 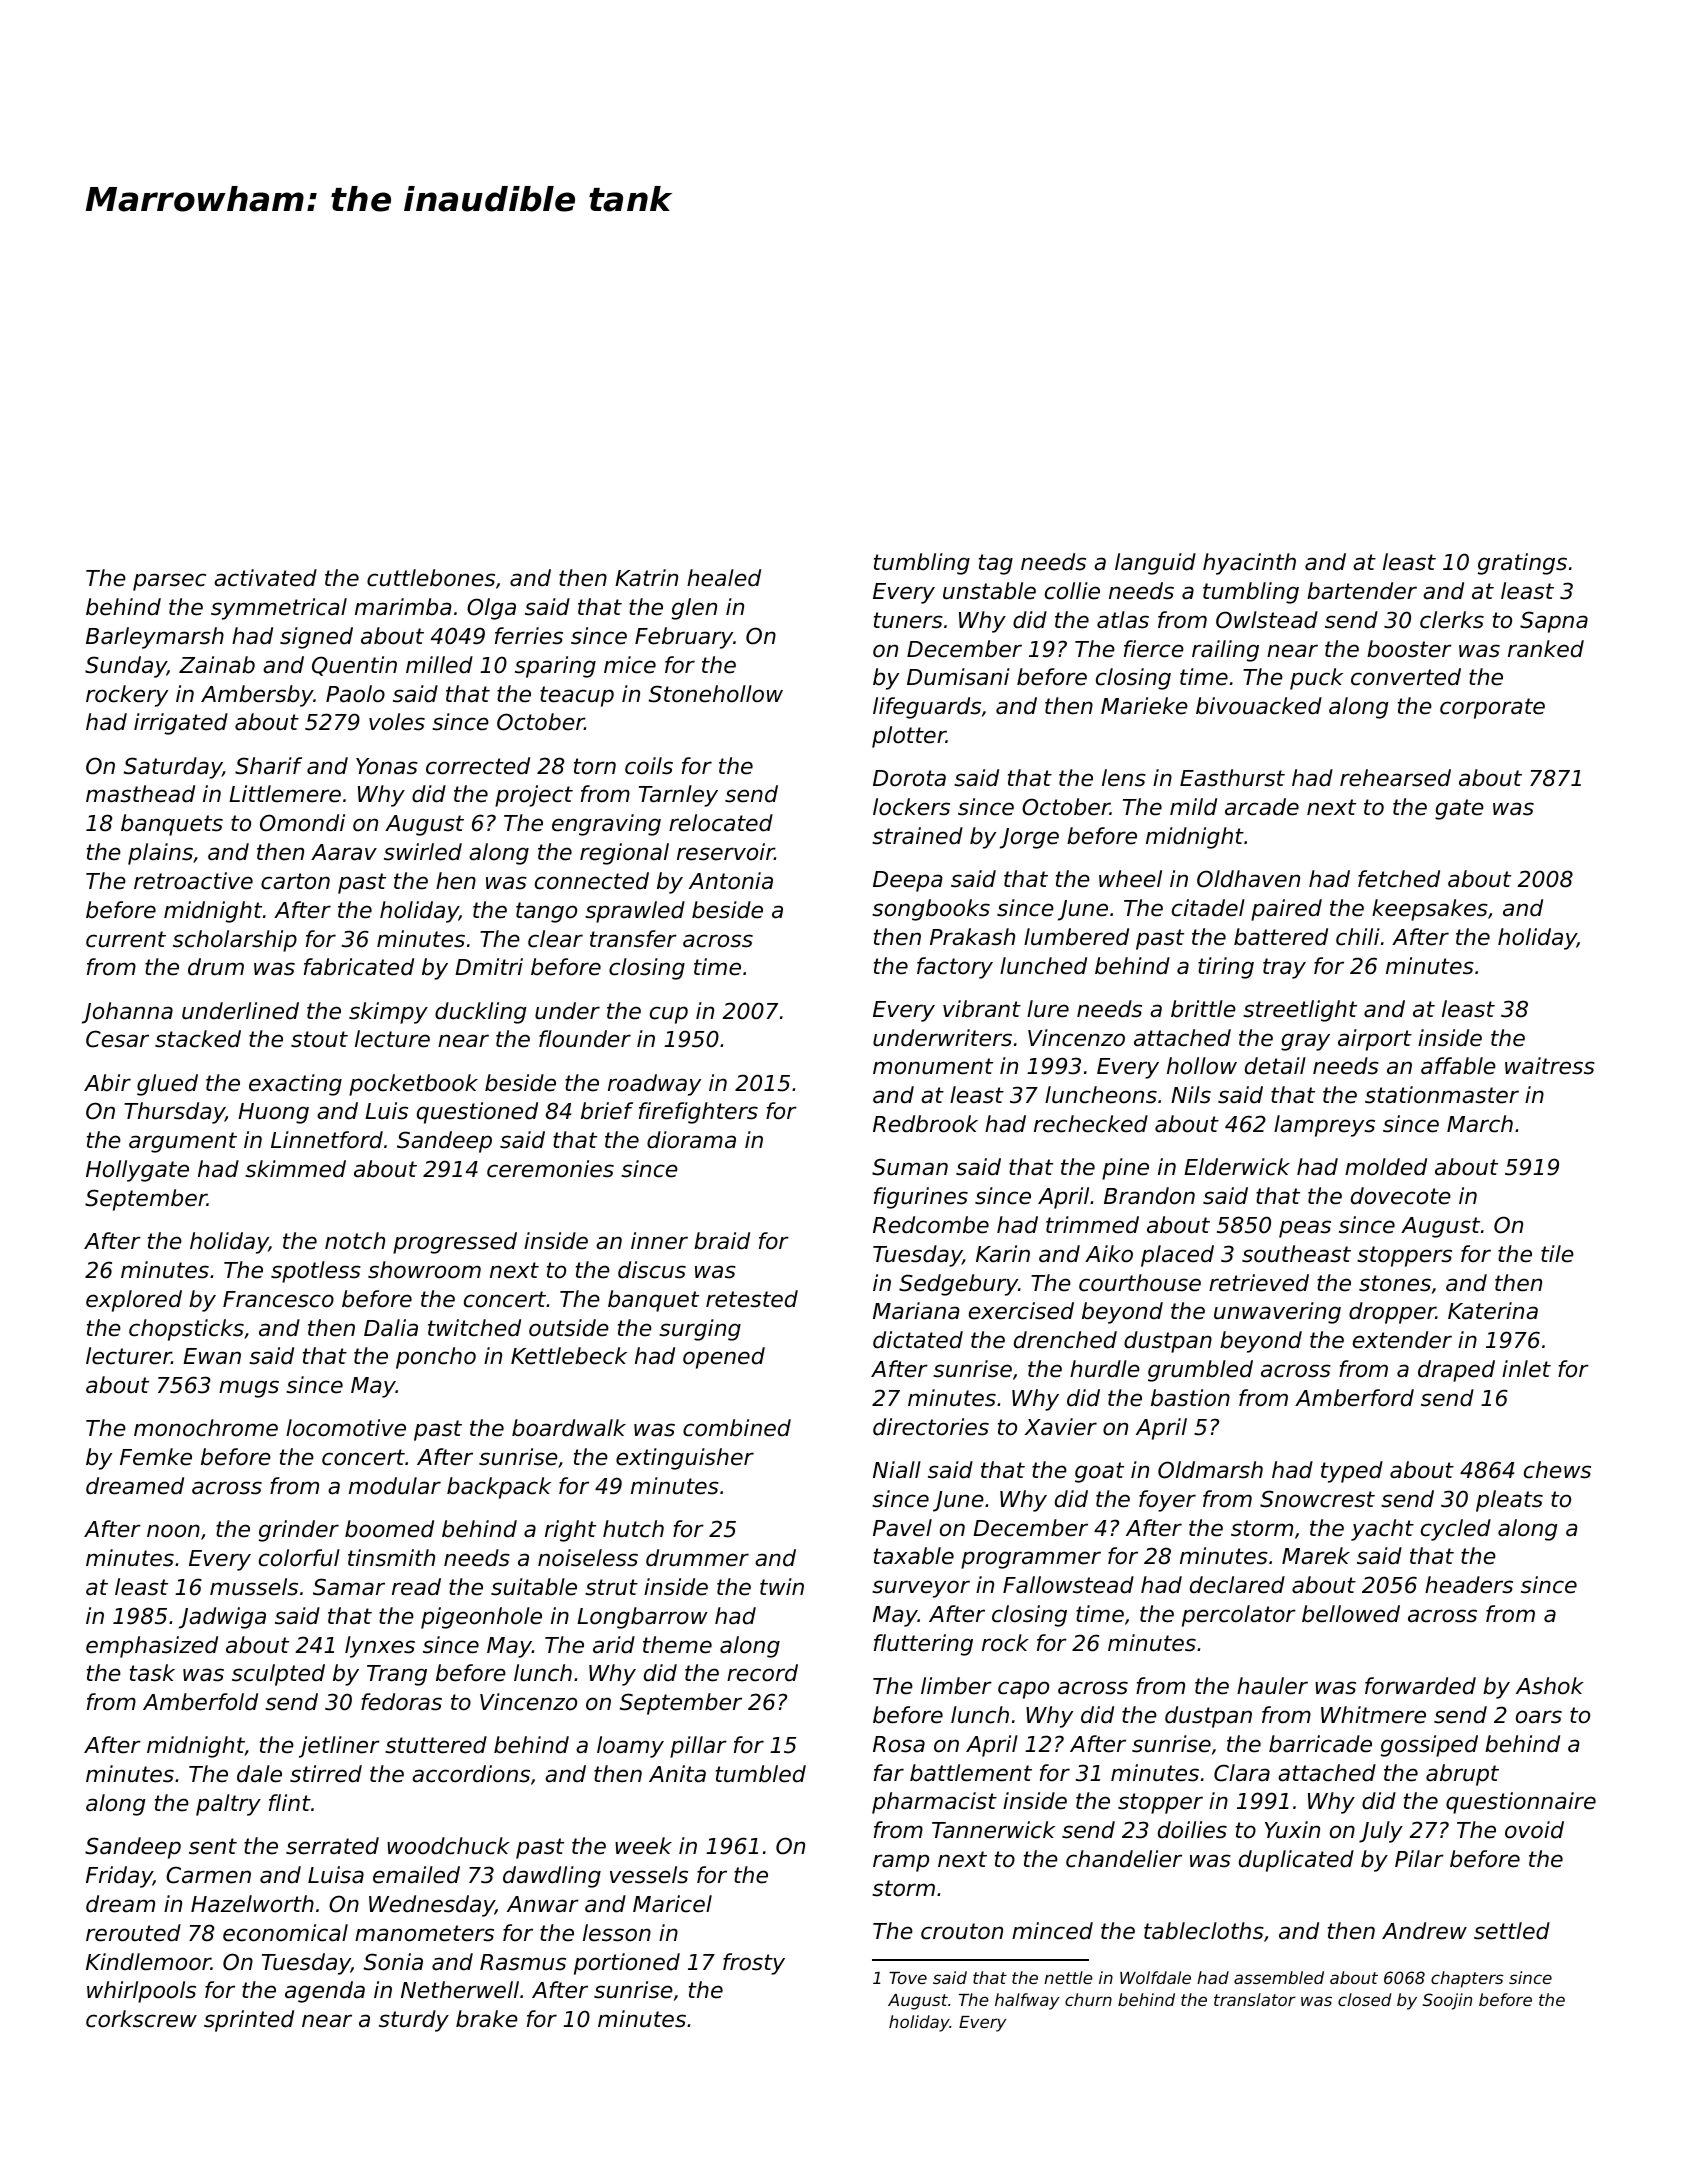 I want to click on hyacinth, so click(x=1249, y=564).
